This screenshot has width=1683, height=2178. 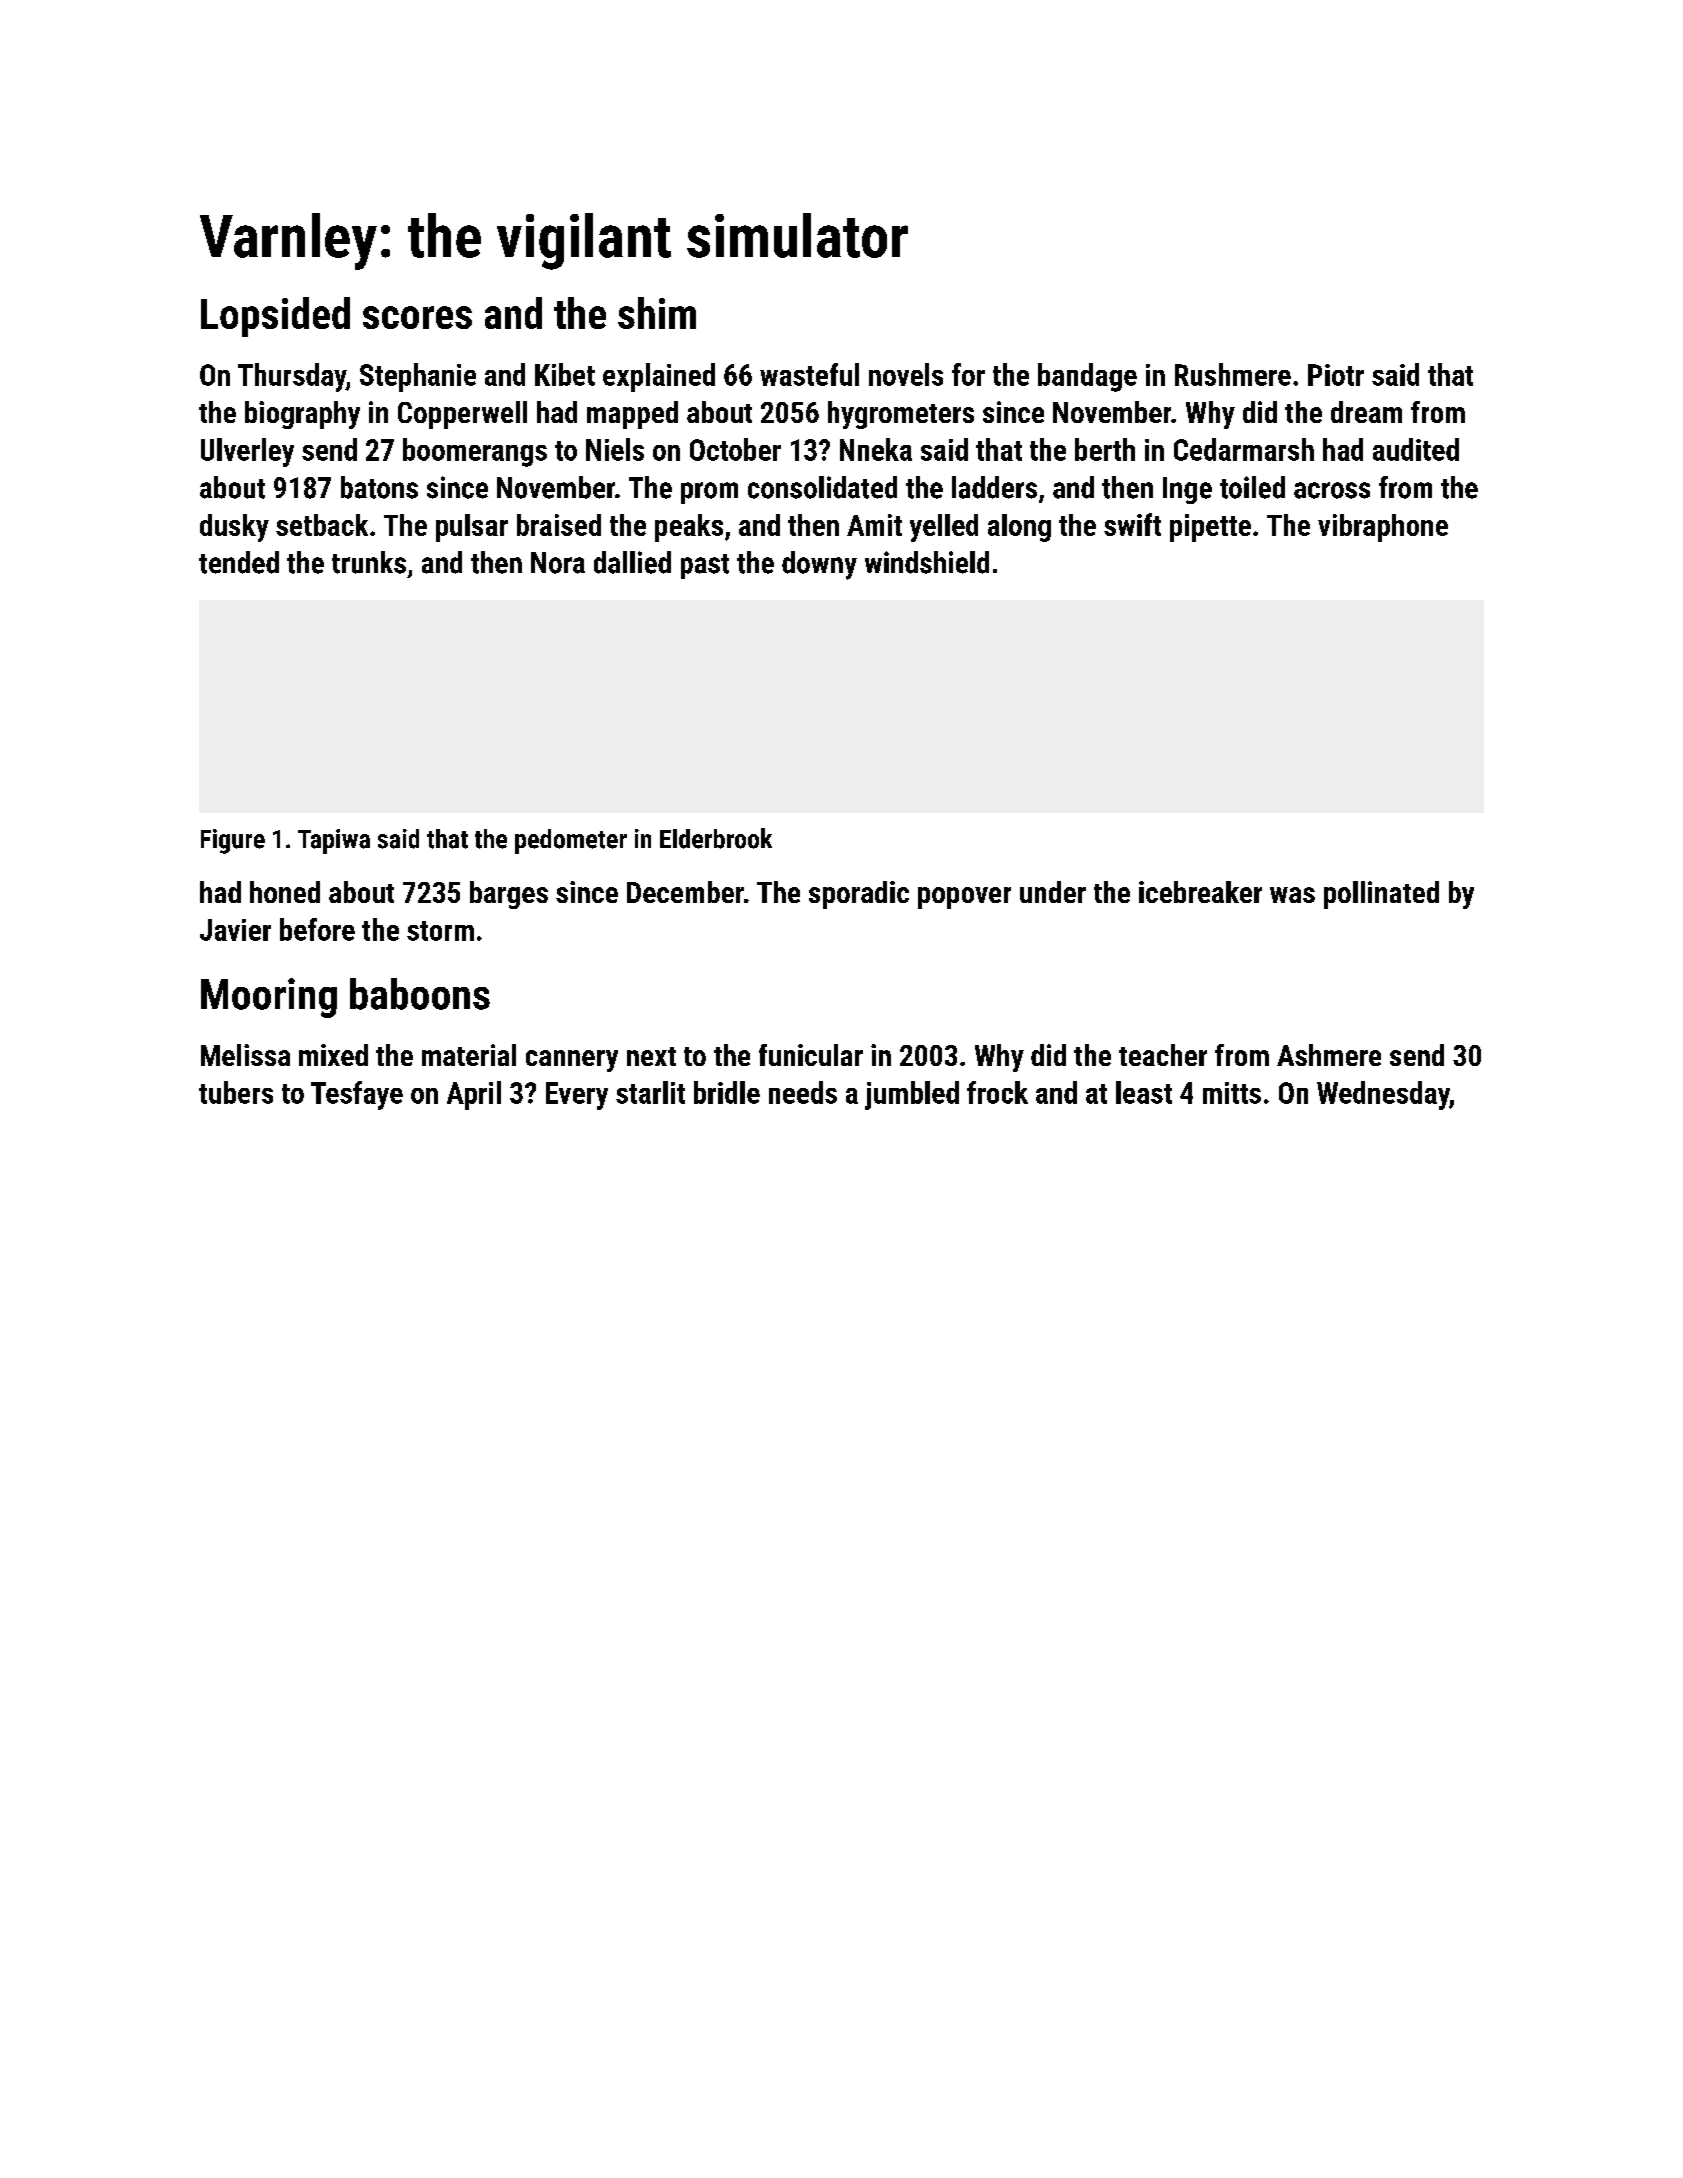 I want to click on Rushmere, so click(x=1233, y=374).
